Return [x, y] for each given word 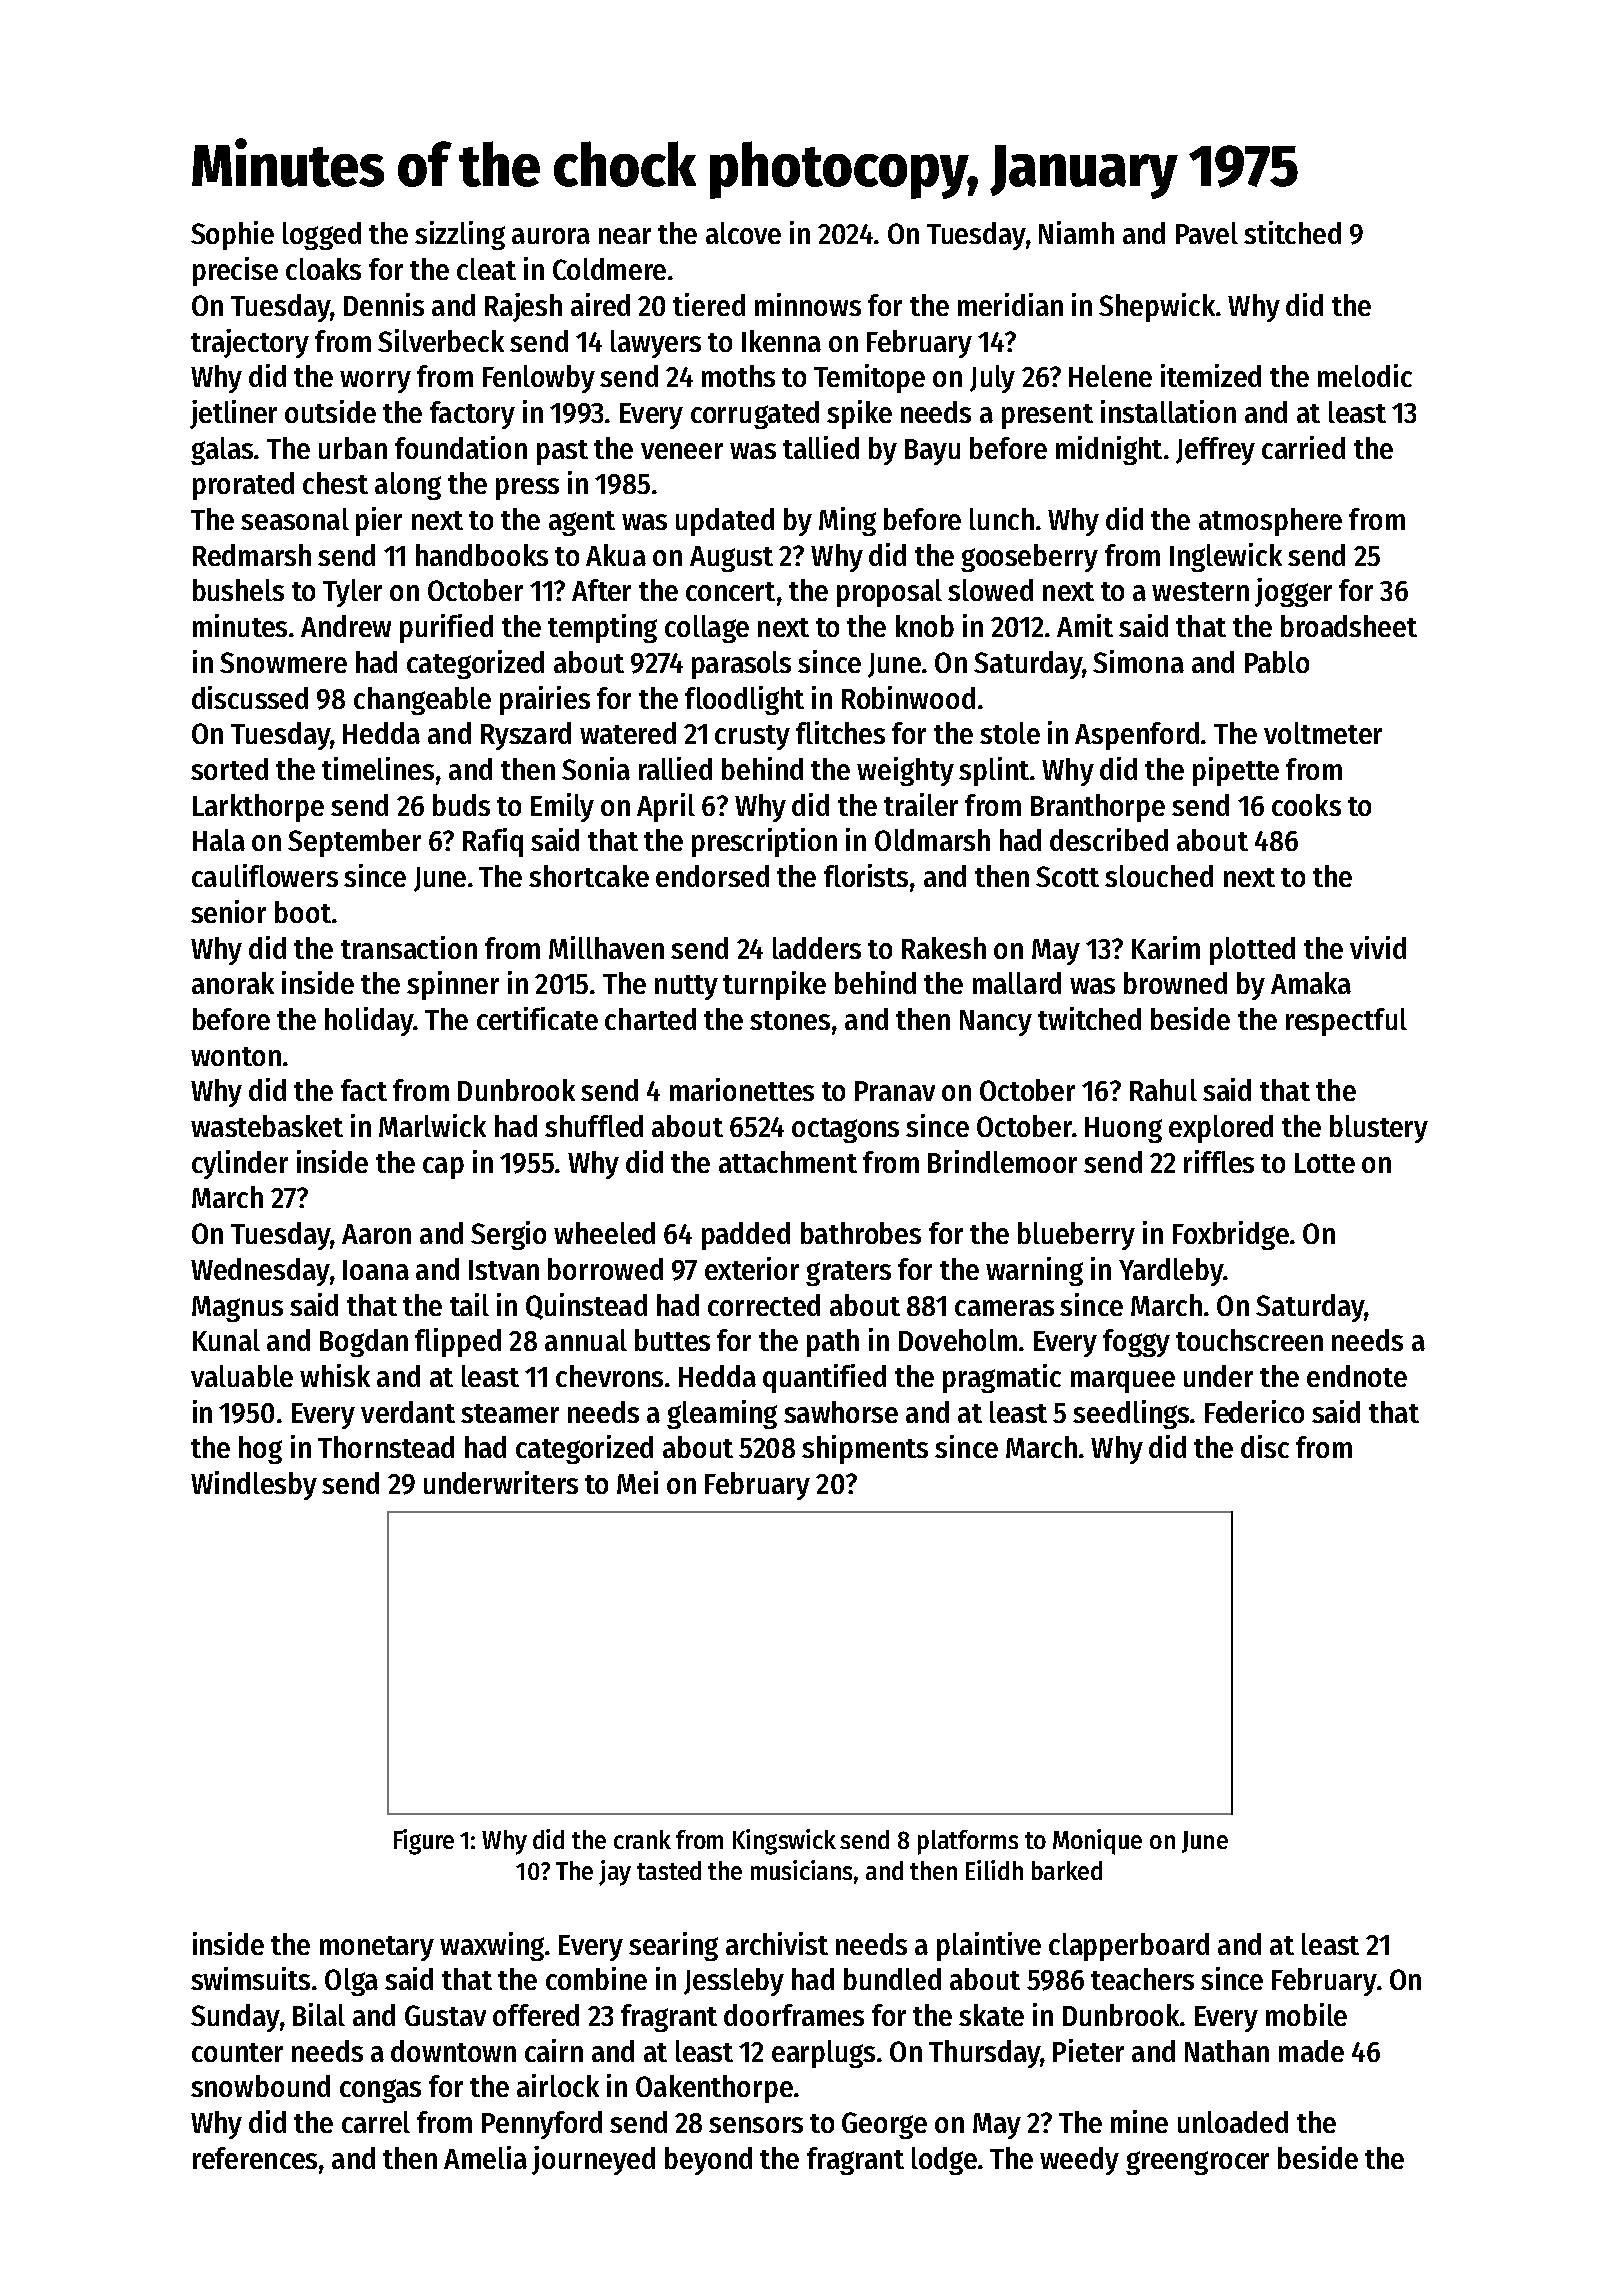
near [625, 236]
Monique [1097, 1842]
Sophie [232, 235]
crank [642, 1839]
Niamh [1076, 232]
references [255, 2158]
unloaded [1233, 2122]
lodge [944, 2161]
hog [260, 1450]
